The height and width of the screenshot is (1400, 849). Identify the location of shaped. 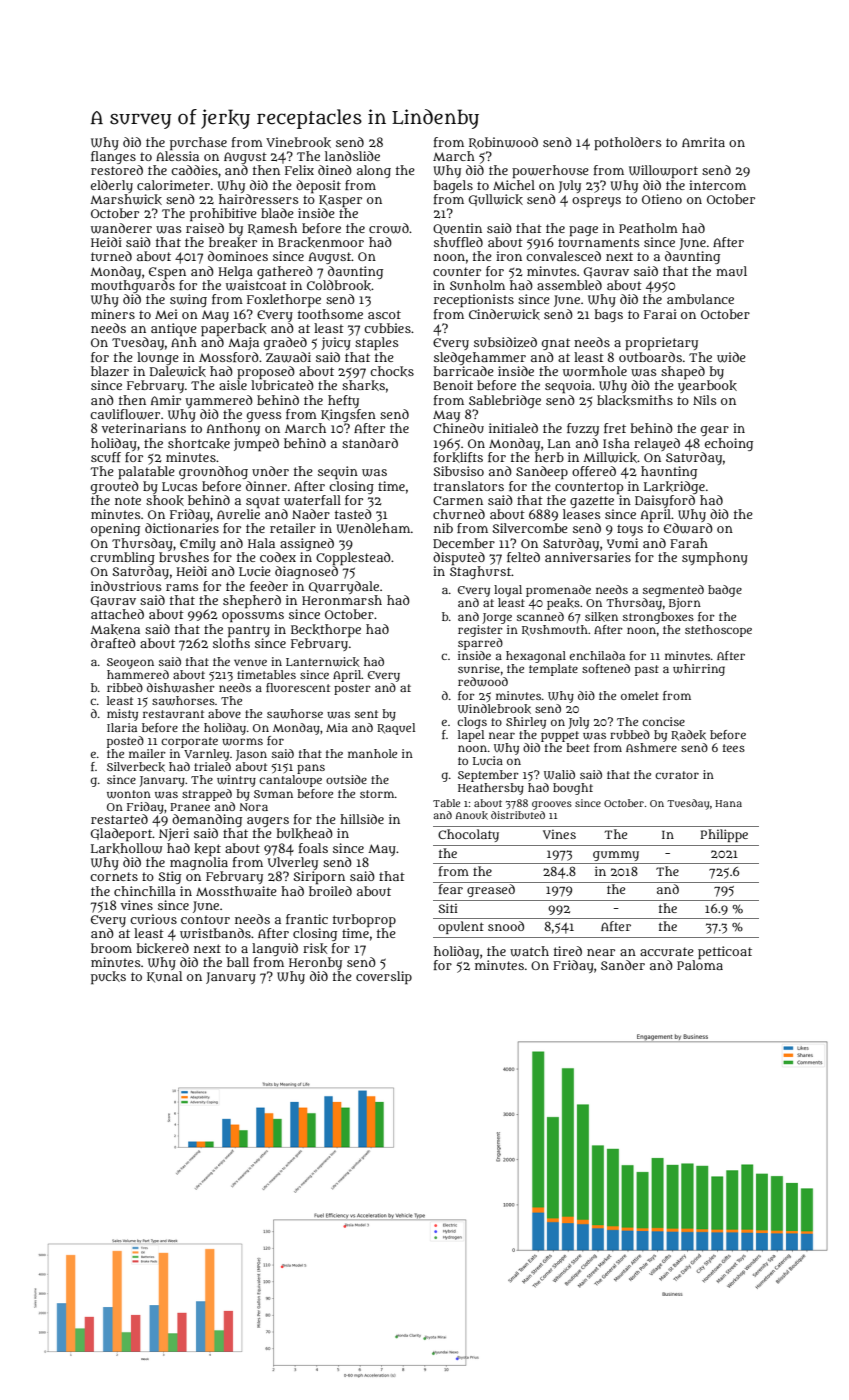
(683, 373).
